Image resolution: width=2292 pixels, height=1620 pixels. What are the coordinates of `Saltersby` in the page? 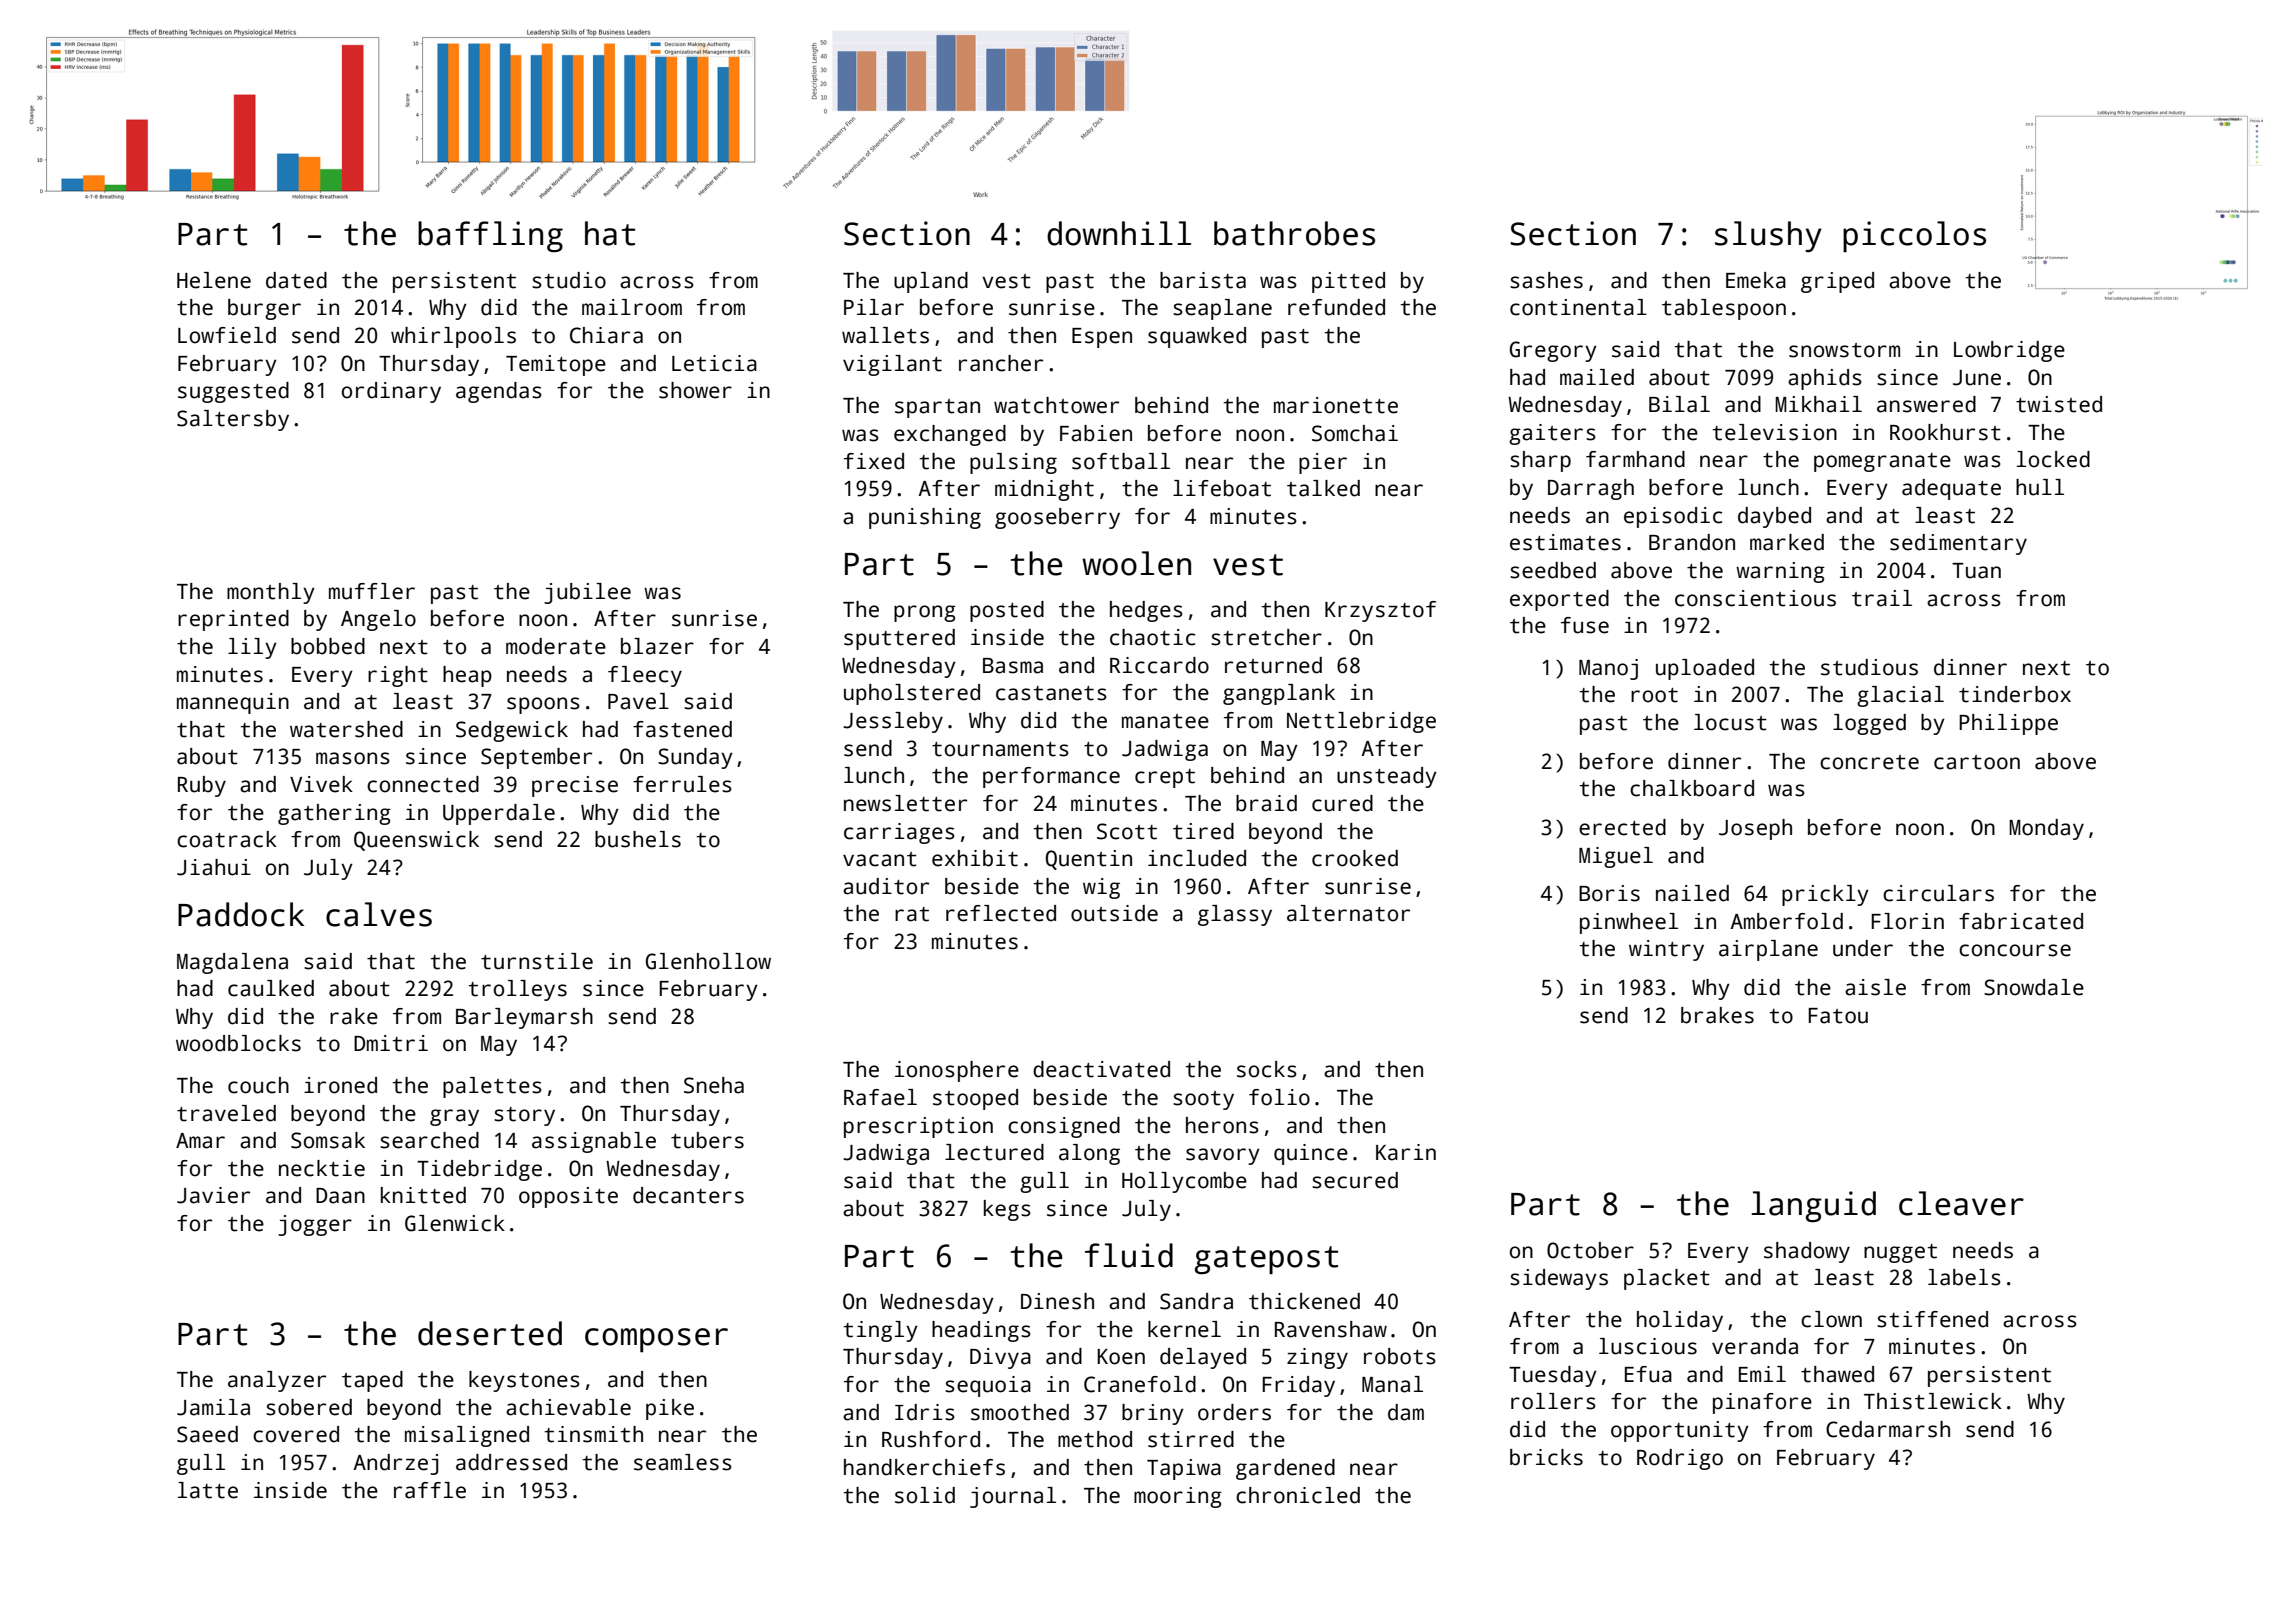 It's located at (233, 420).
